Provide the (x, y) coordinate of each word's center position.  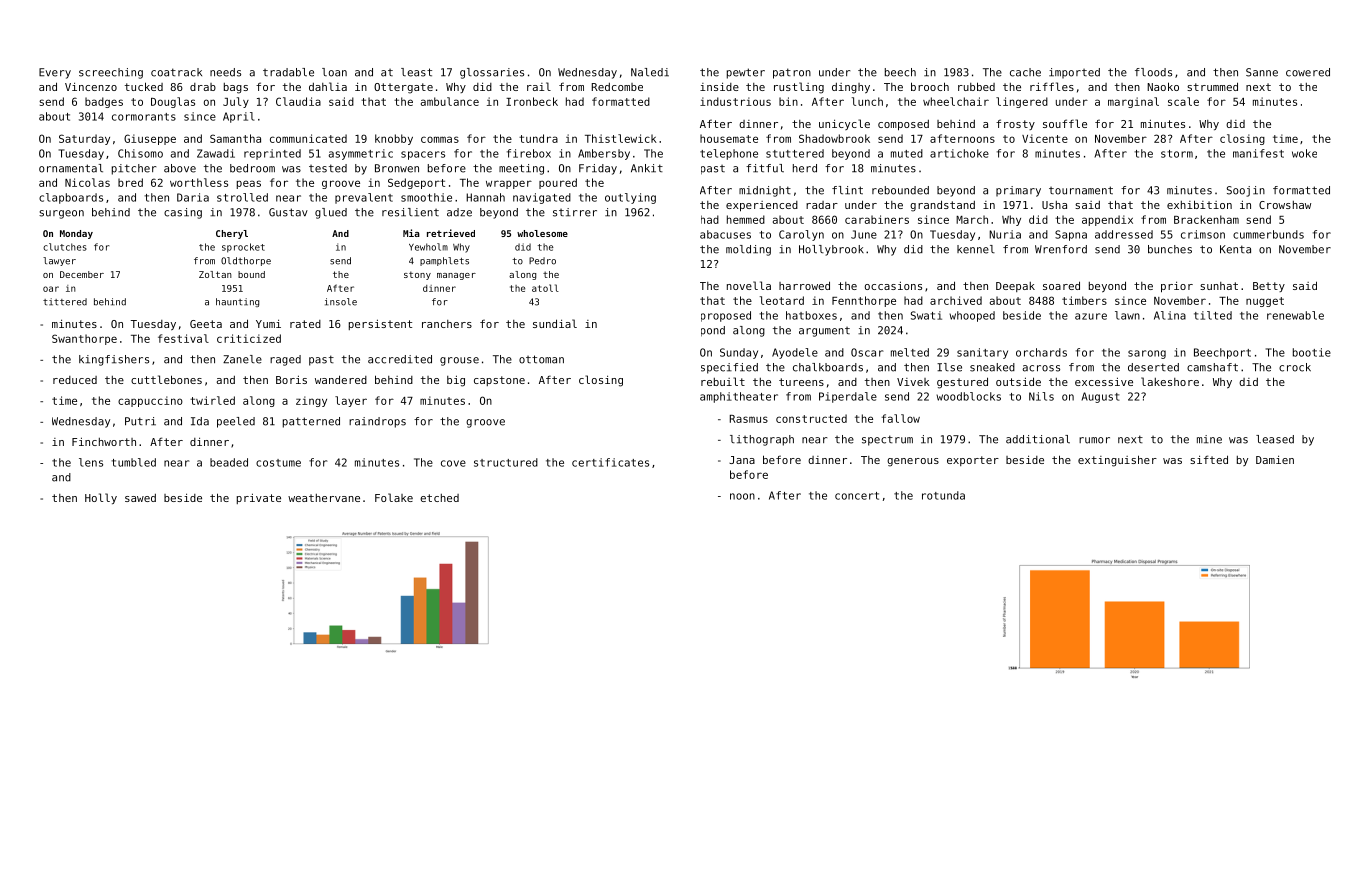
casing (183, 213)
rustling (799, 88)
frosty (1015, 124)
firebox (529, 153)
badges (104, 102)
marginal (1133, 102)
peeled (236, 422)
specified (729, 368)
